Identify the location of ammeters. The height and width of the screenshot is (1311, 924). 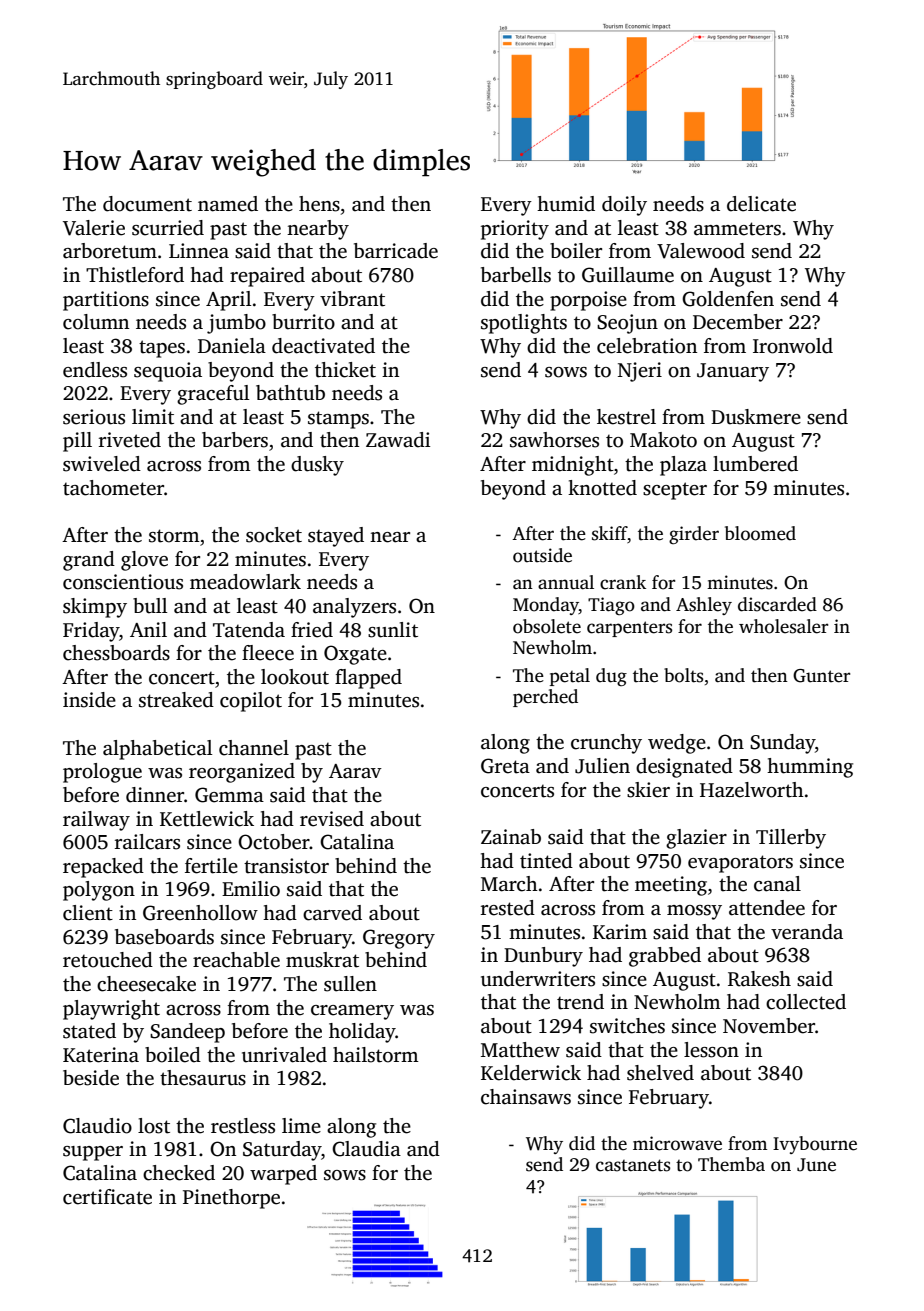
(737, 229).
